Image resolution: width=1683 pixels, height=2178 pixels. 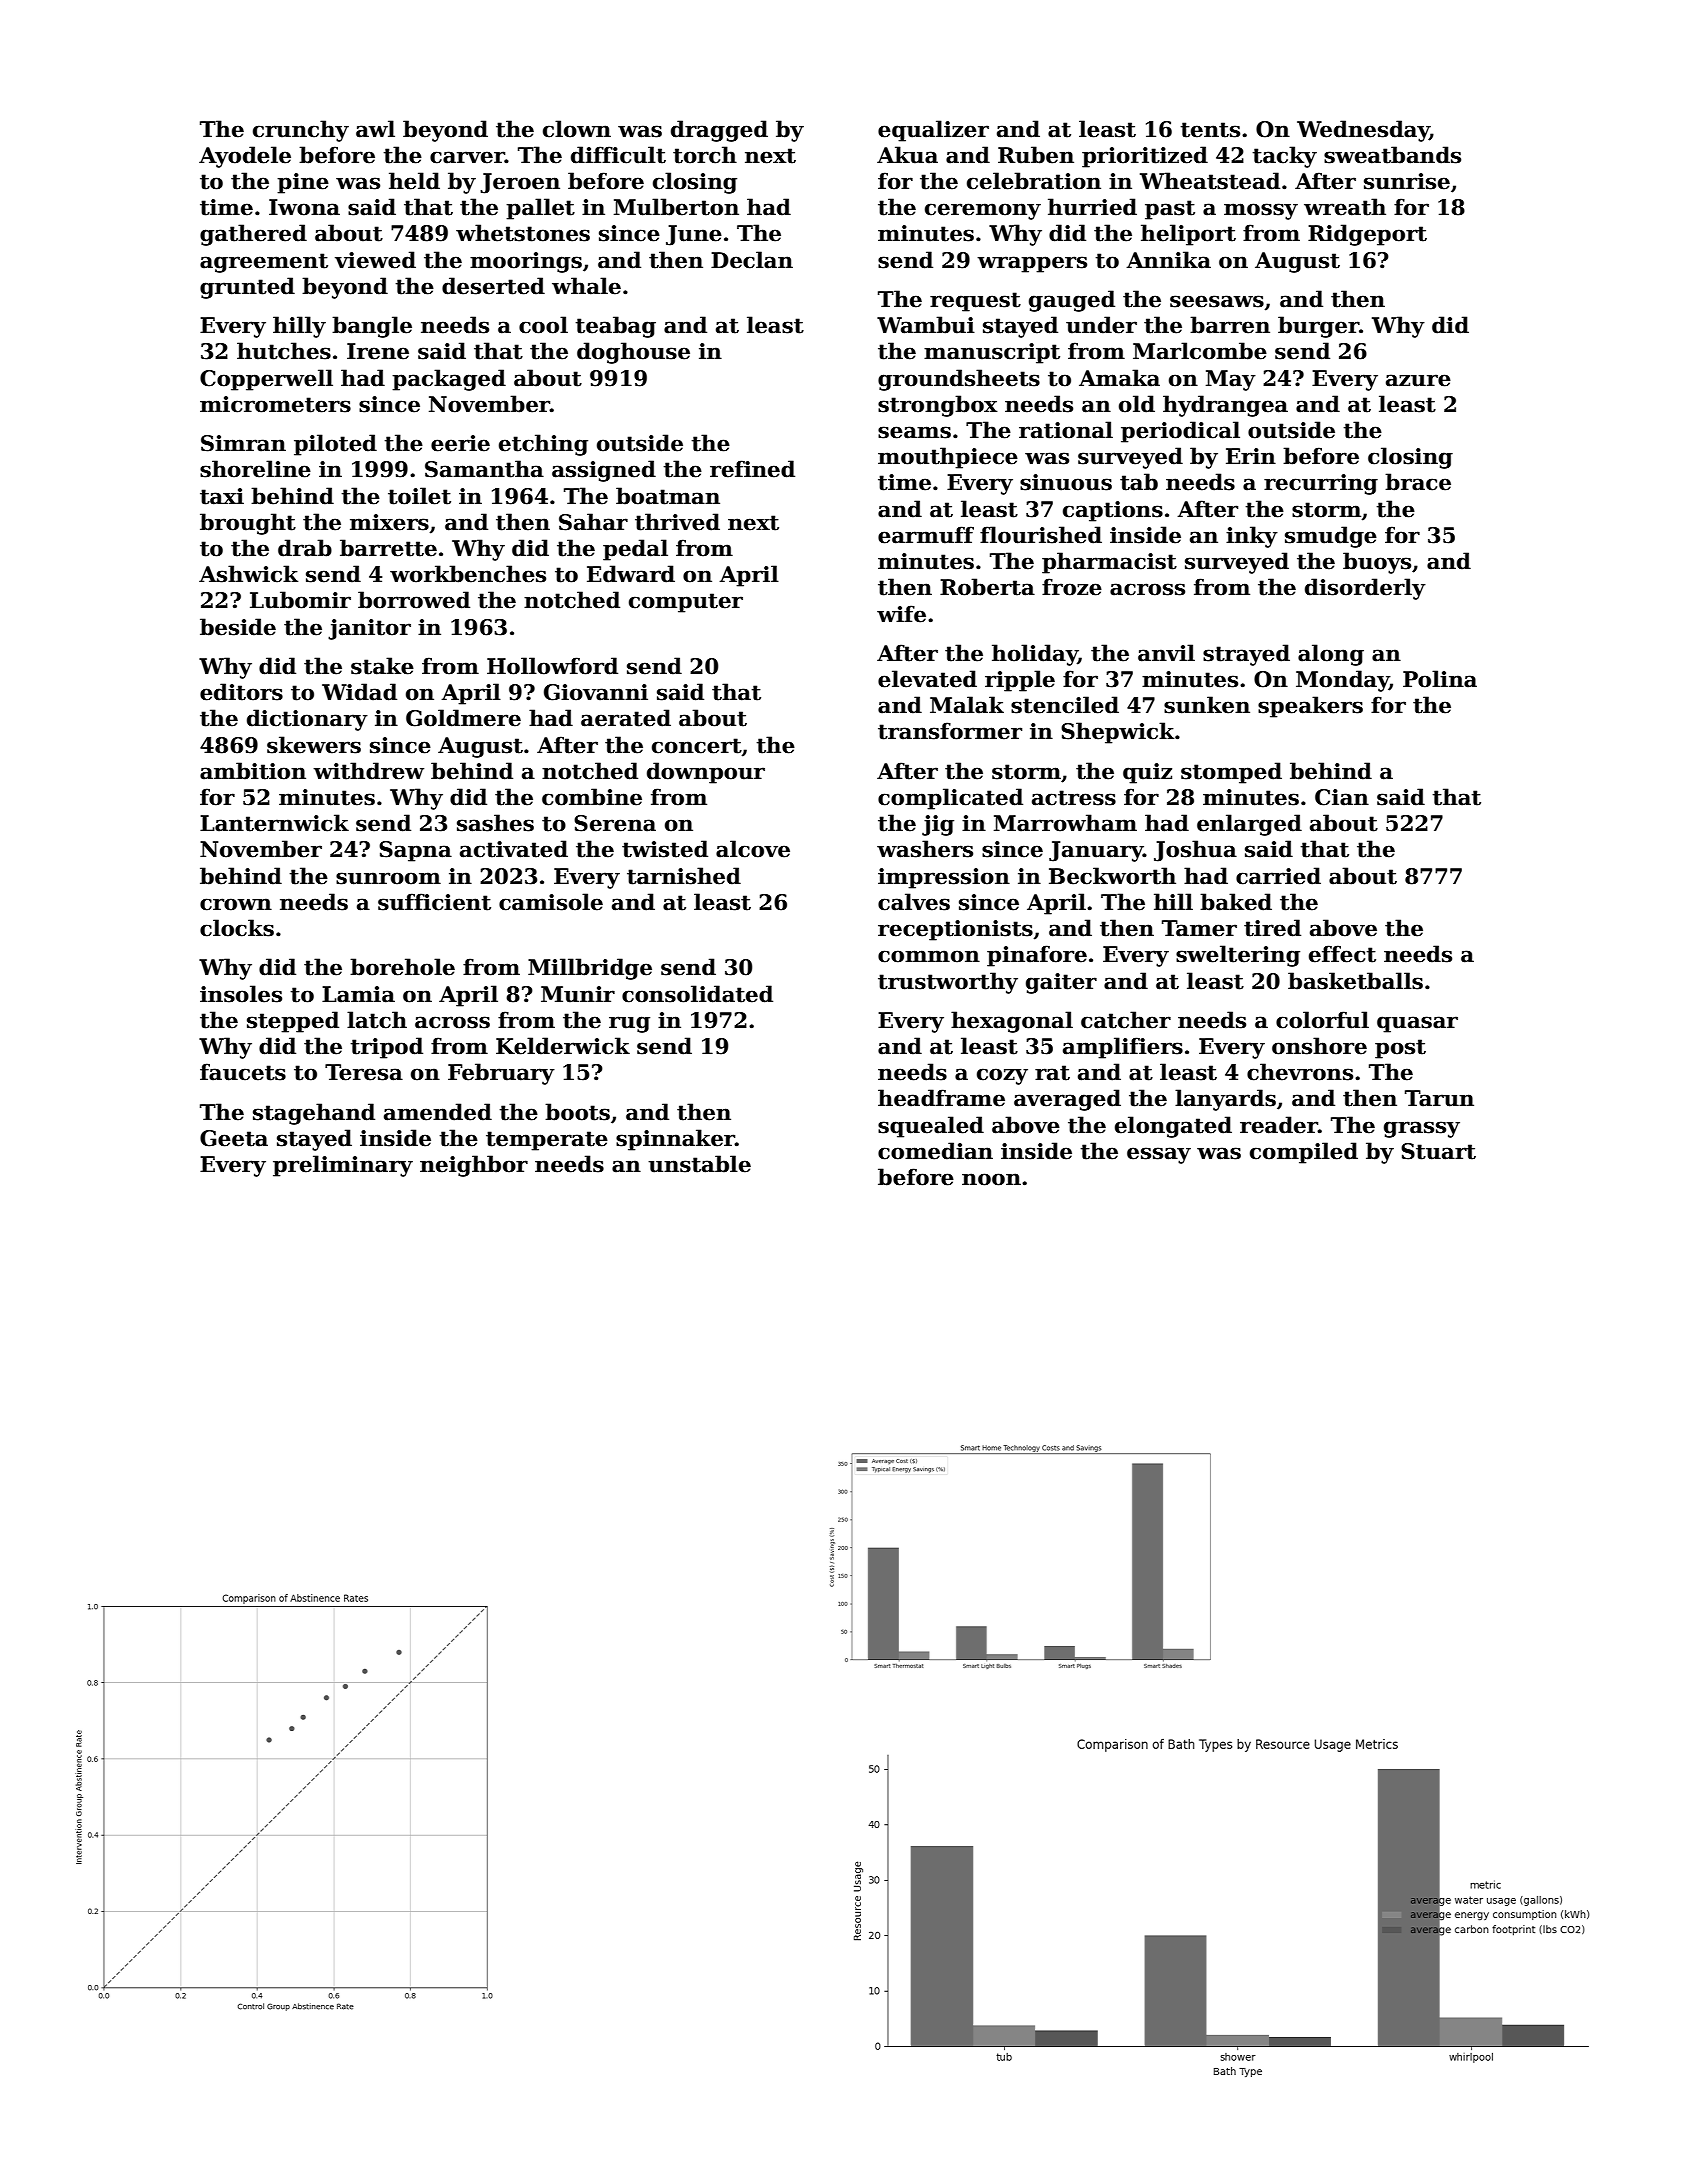 I want to click on computer, so click(x=686, y=603).
